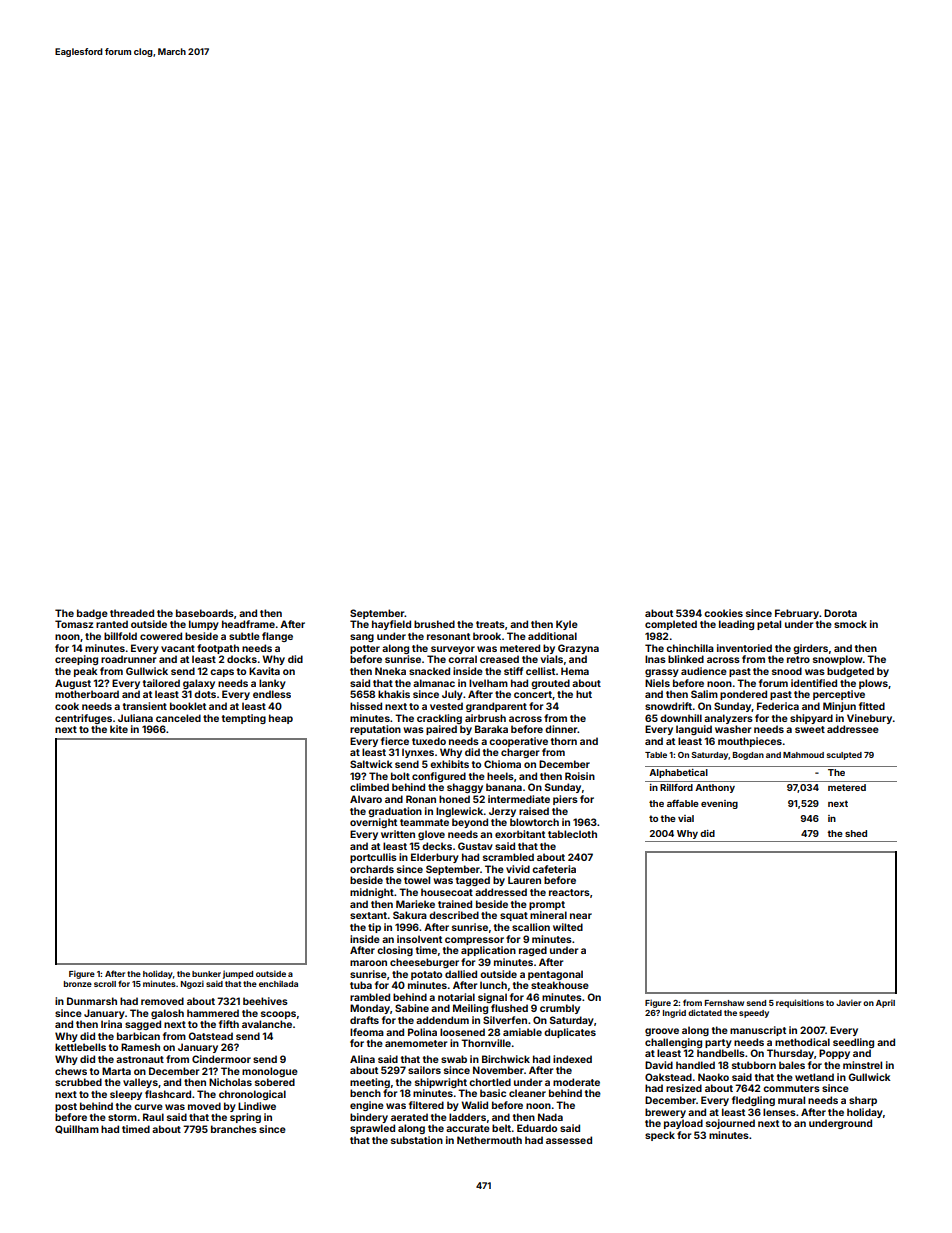 The width and height of the document is (952, 1233). What do you see at coordinates (565, 800) in the document?
I see `piers` at bounding box center [565, 800].
